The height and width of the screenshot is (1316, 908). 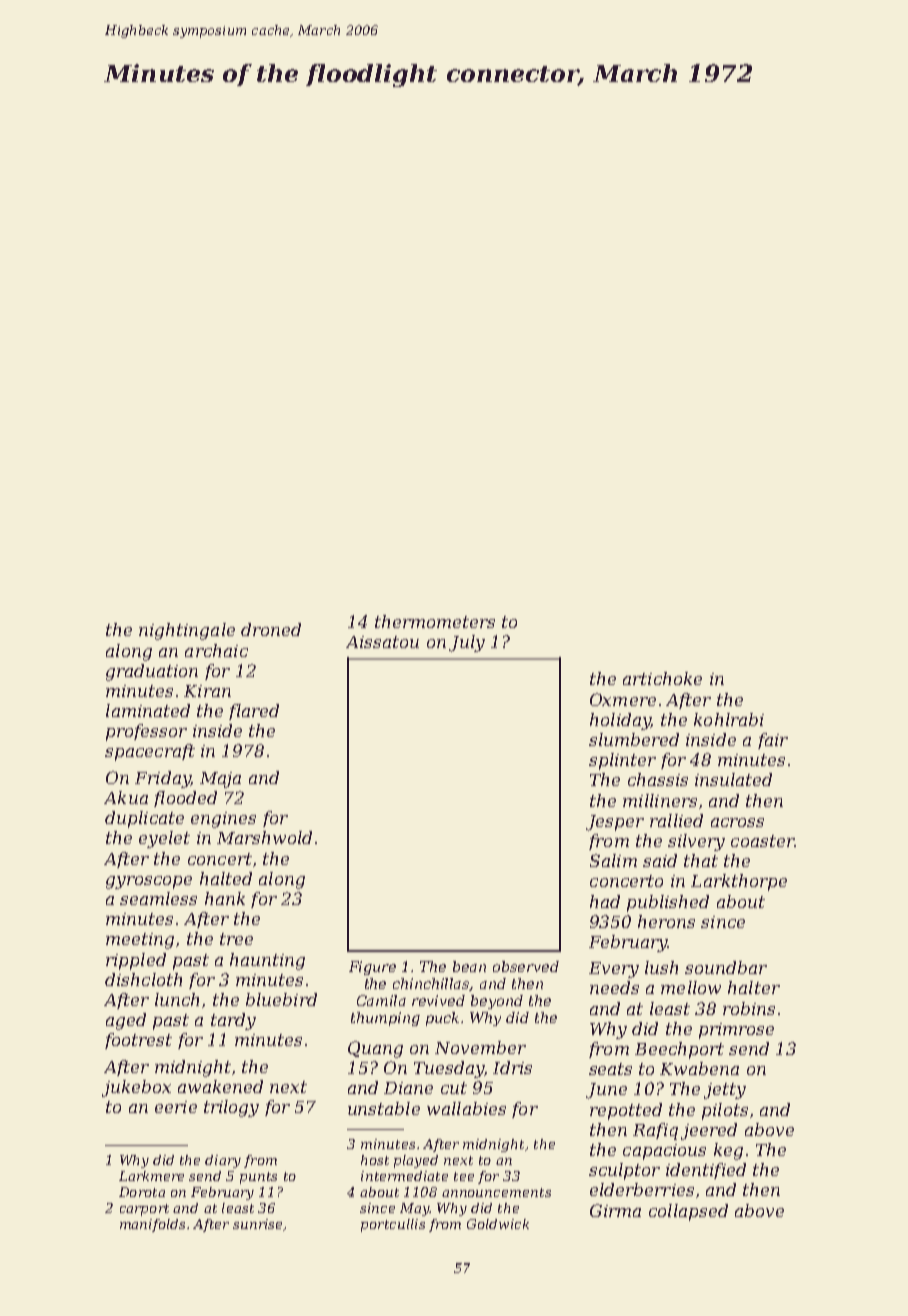 I want to click on Larkmere, so click(x=151, y=1176).
